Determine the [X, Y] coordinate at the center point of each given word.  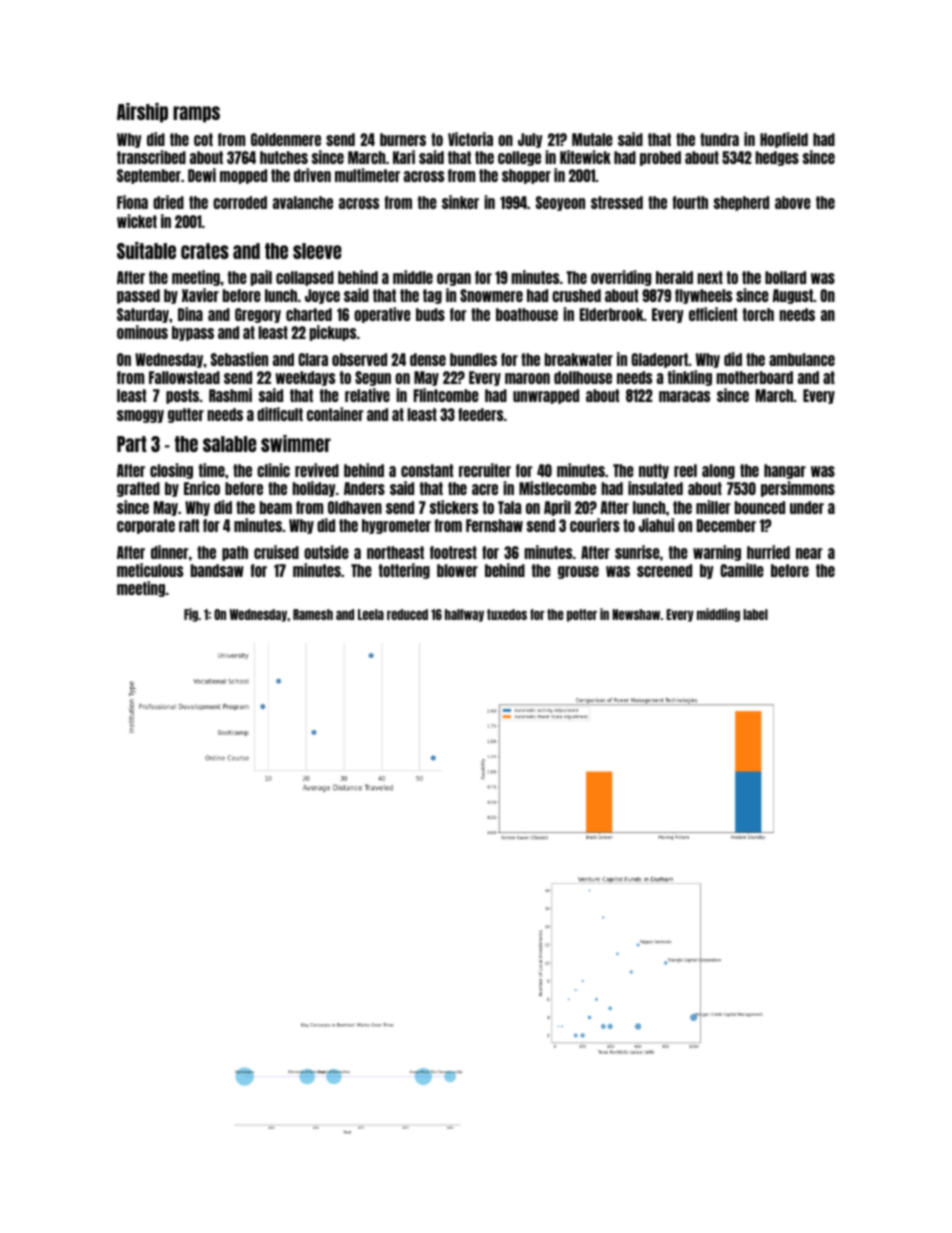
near [809, 553]
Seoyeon [560, 203]
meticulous [150, 570]
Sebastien [239, 359]
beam [276, 507]
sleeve [317, 251]
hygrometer [396, 526]
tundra [719, 139]
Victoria [470, 139]
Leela [371, 614]
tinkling [689, 378]
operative [382, 315]
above [793, 202]
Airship [142, 113]
